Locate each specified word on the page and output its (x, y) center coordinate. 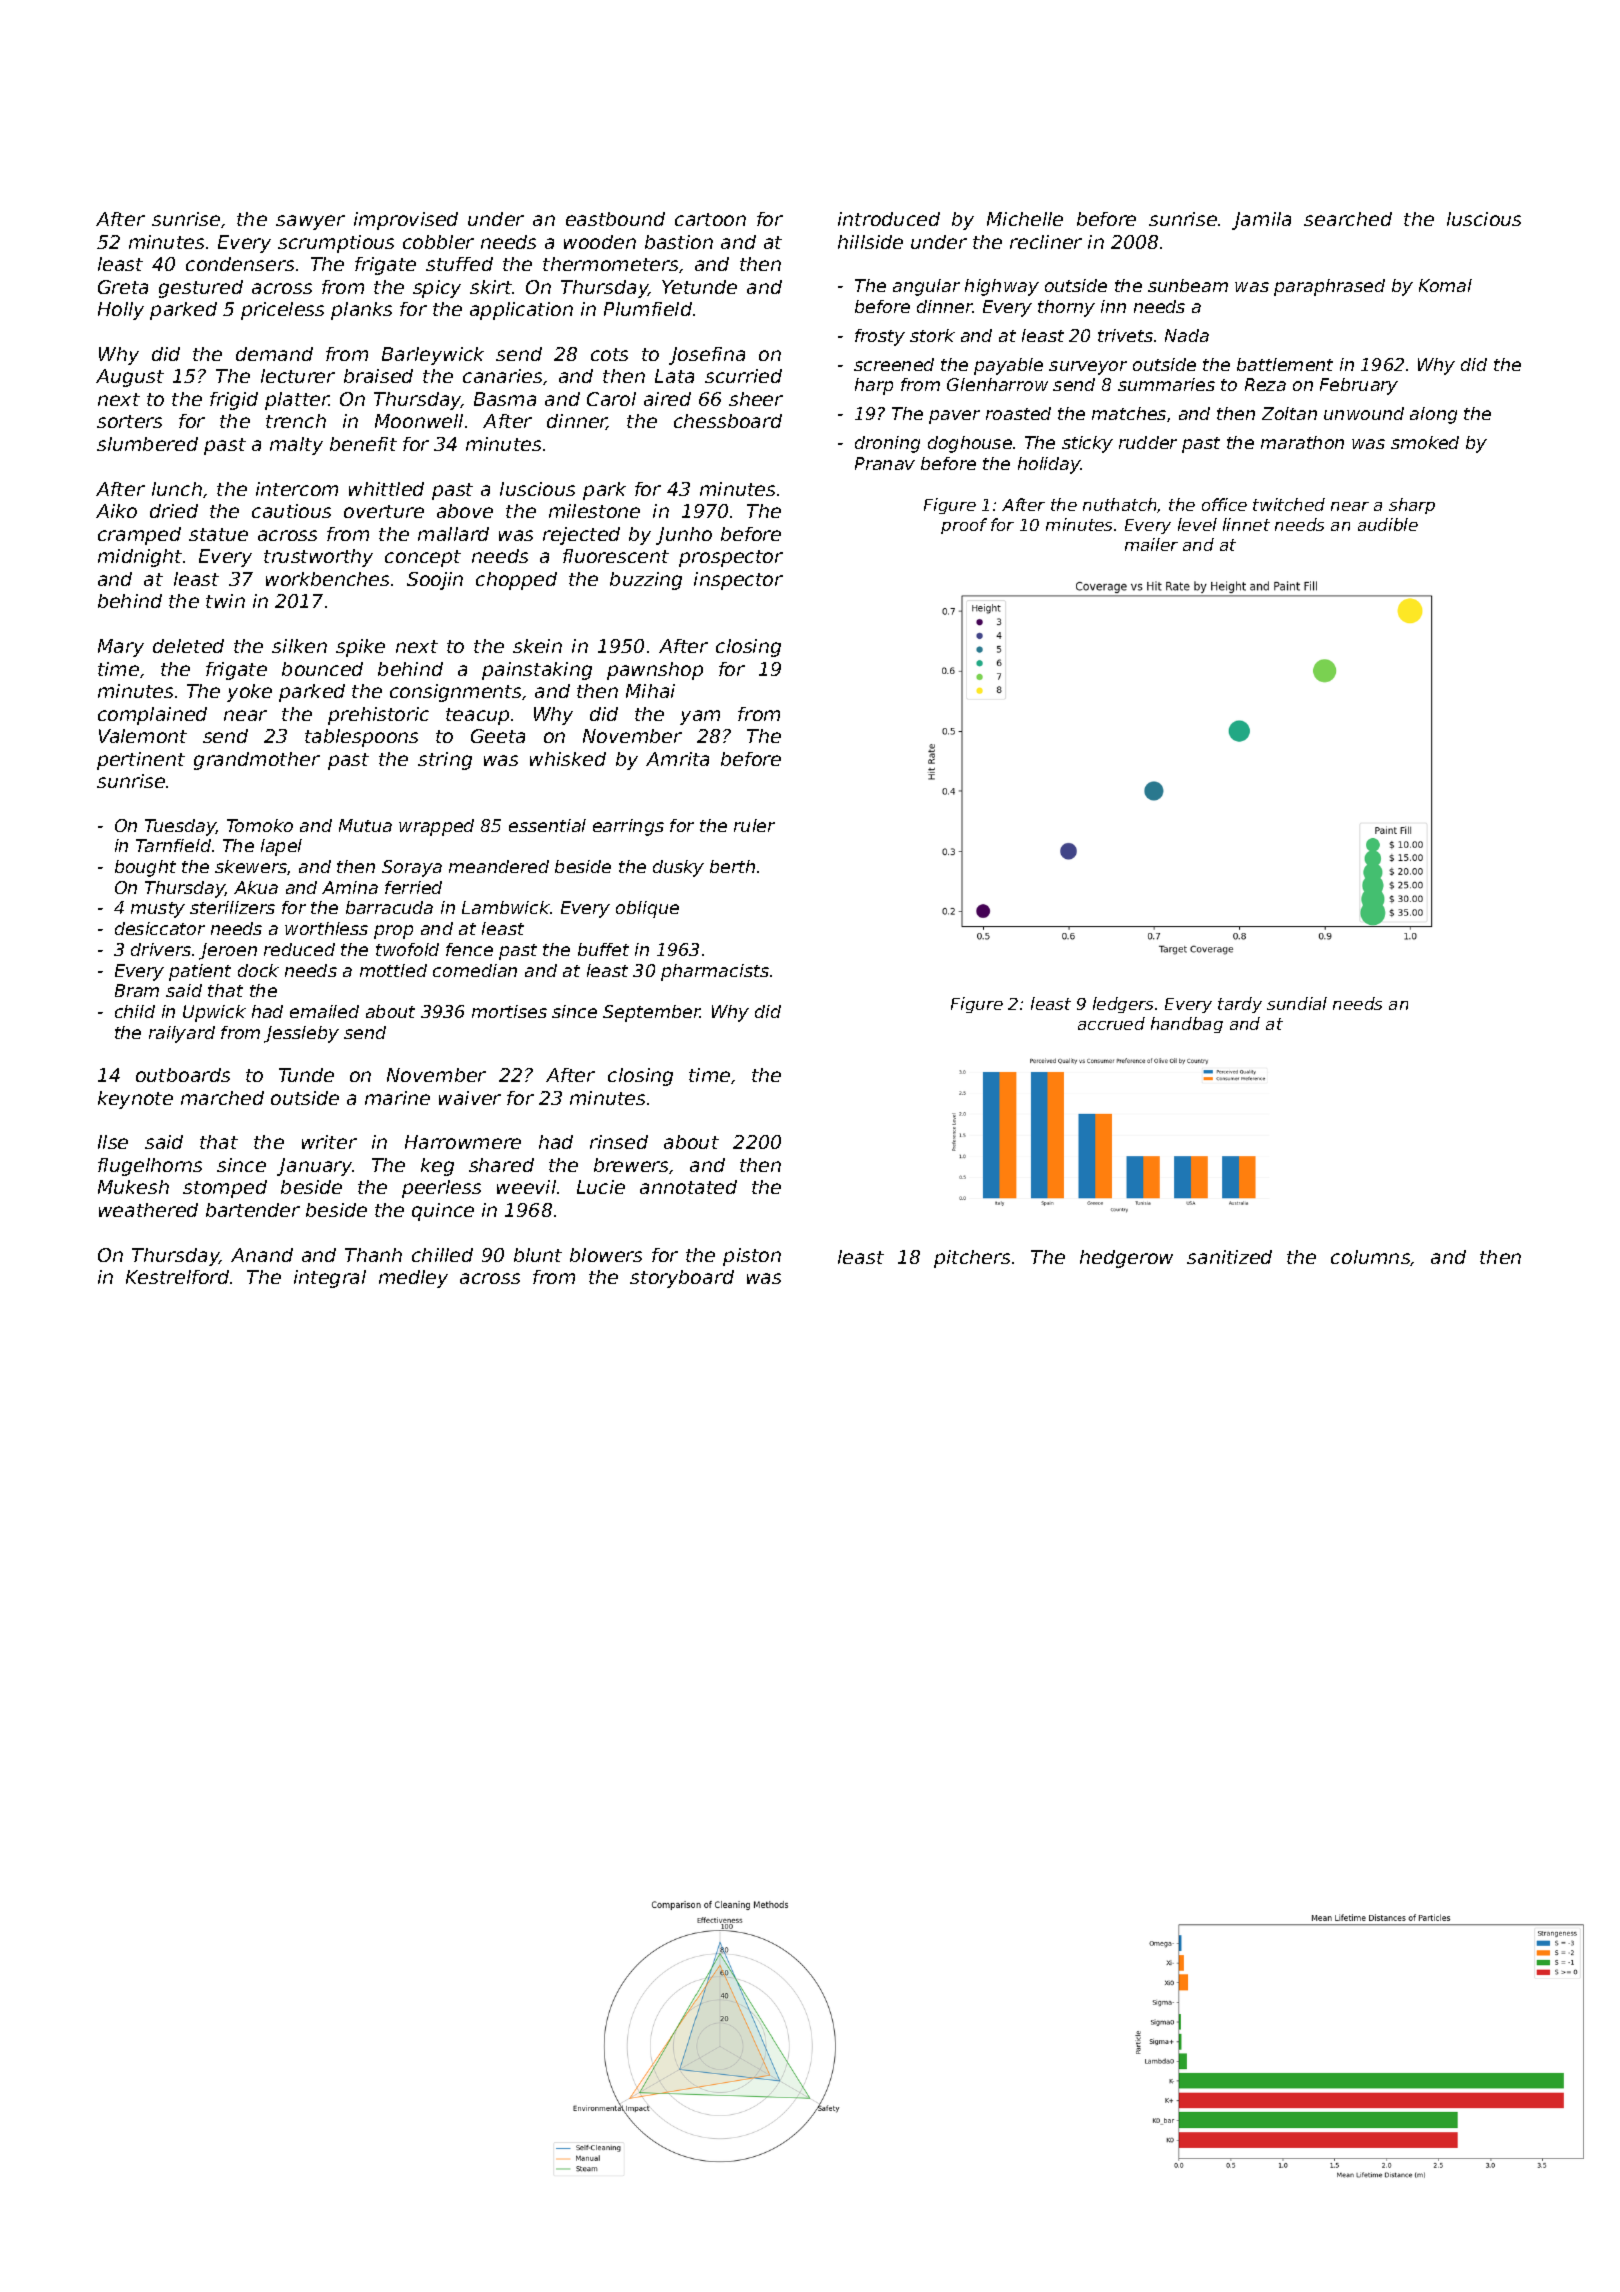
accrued (1111, 1023)
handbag (1187, 1025)
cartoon (710, 219)
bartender (253, 1210)
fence (469, 949)
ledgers (1123, 1005)
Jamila (1261, 221)
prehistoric (378, 716)
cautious (291, 511)
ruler (754, 825)
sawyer (310, 222)
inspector (738, 581)
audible (1388, 524)
